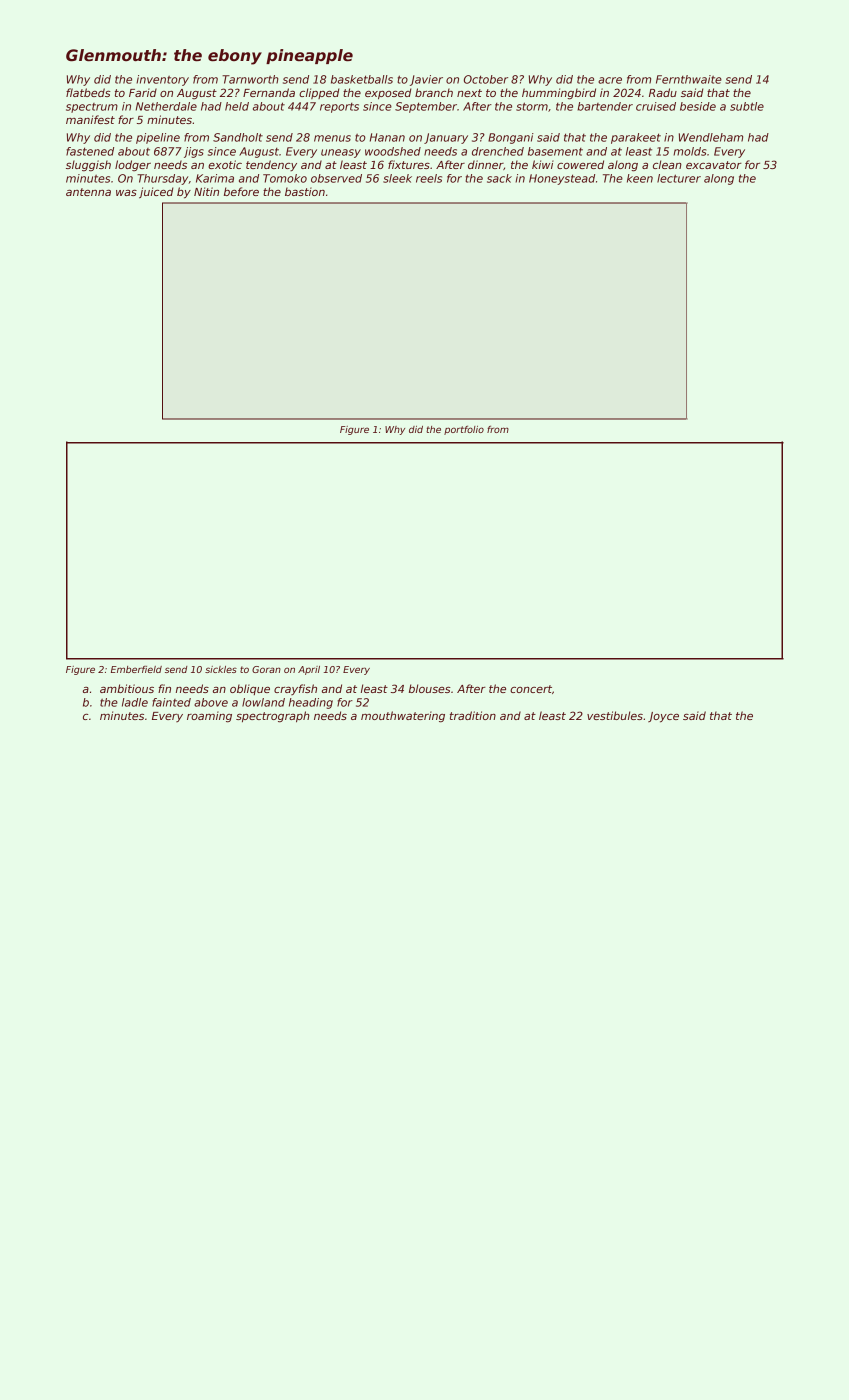 The height and width of the screenshot is (1400, 849). Describe the element at coordinates (397, 178) in the screenshot. I see `sleek` at that location.
